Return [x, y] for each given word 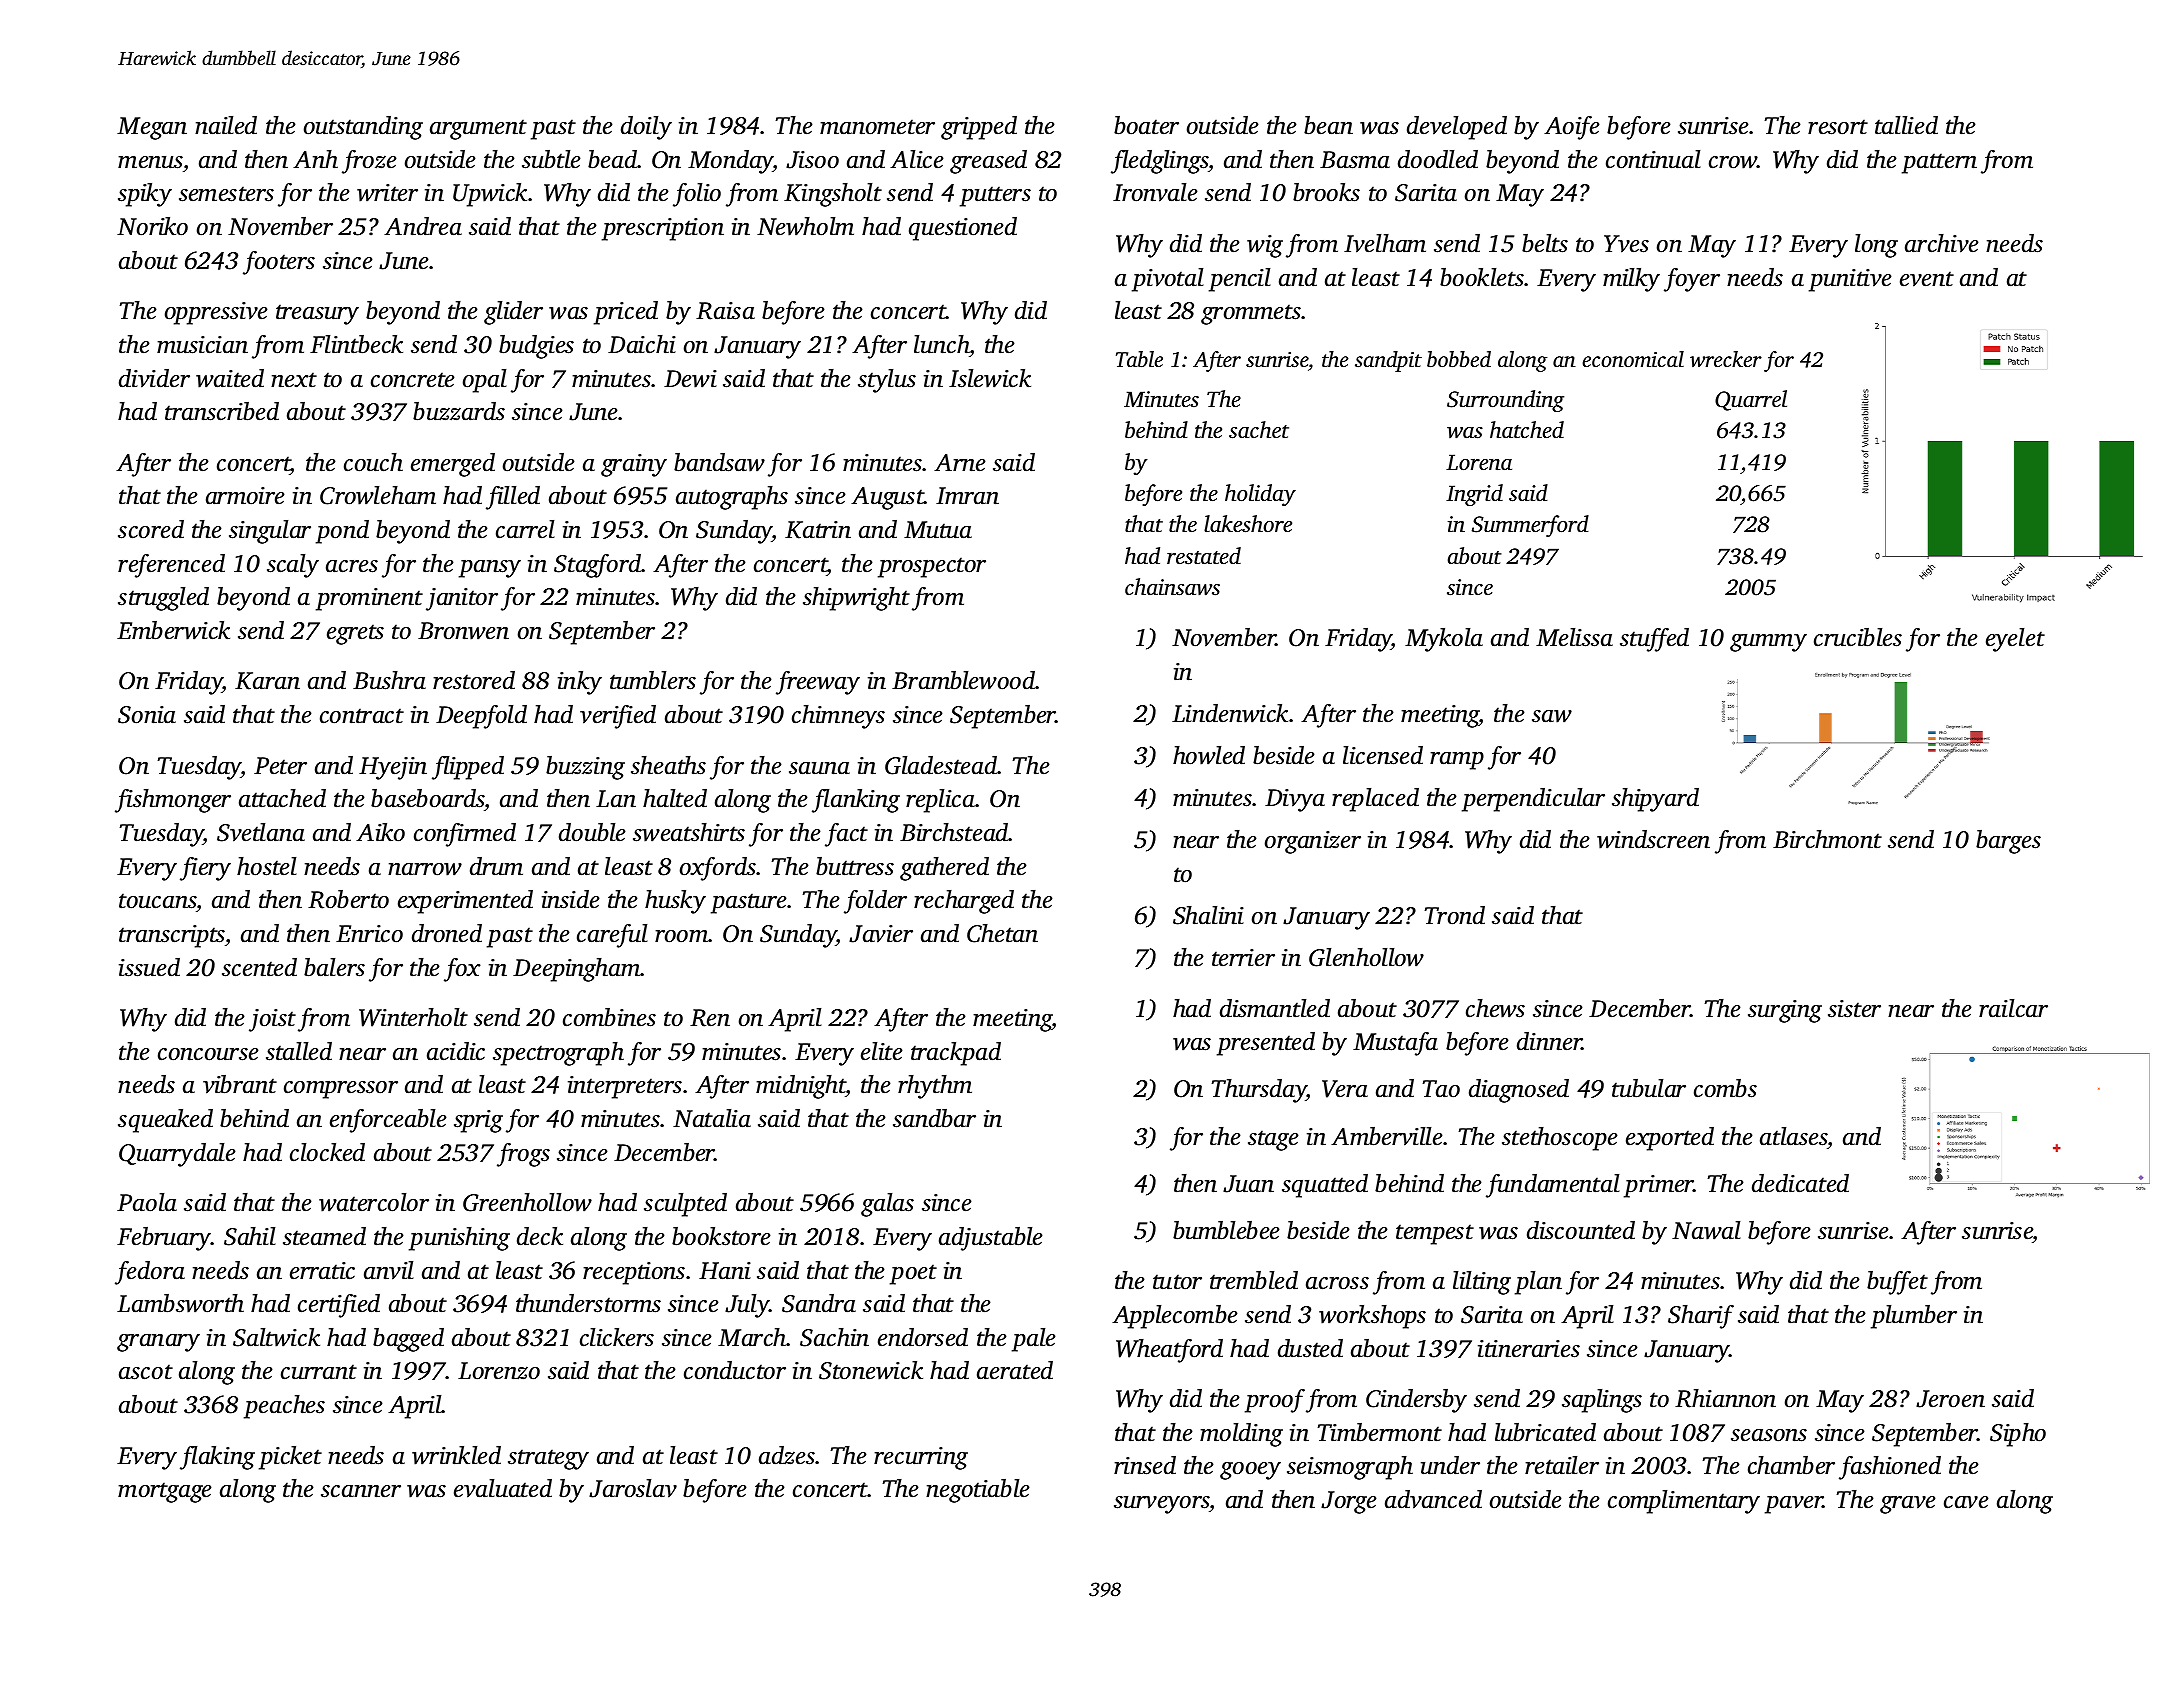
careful [612, 936]
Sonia [147, 715]
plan [1538, 1283]
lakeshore [1248, 524]
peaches [284, 1407]
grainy [634, 465]
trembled [1254, 1280]
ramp [1457, 761]
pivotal [1168, 280]
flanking [856, 801]
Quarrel [1751, 400]
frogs [523, 1155]
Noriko [152, 226]
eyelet [2015, 640]
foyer [1692, 280]
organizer [1313, 842]
